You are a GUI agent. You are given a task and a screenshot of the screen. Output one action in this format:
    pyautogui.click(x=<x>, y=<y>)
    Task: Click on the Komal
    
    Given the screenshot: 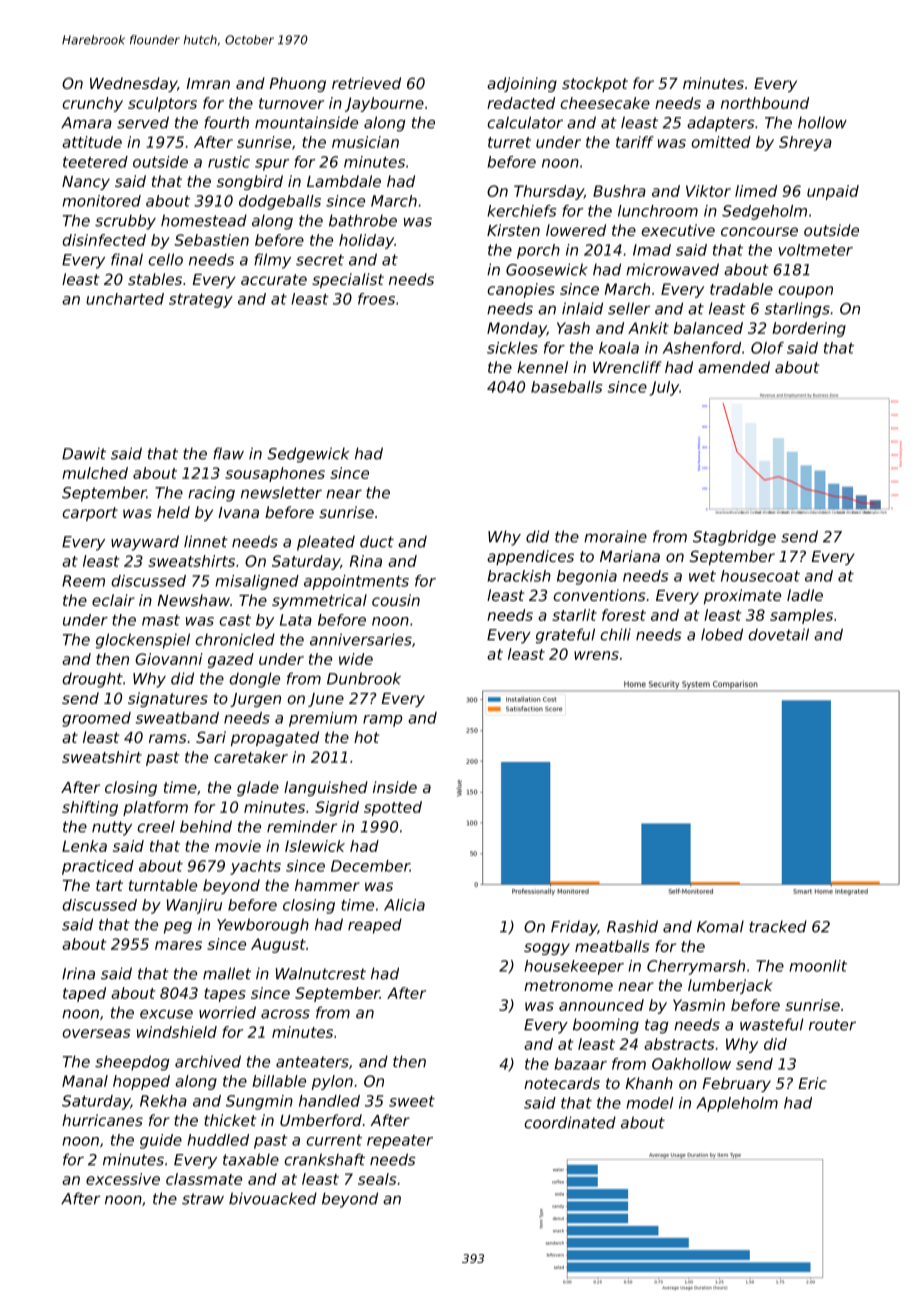 What is the action you would take?
    pyautogui.click(x=720, y=926)
